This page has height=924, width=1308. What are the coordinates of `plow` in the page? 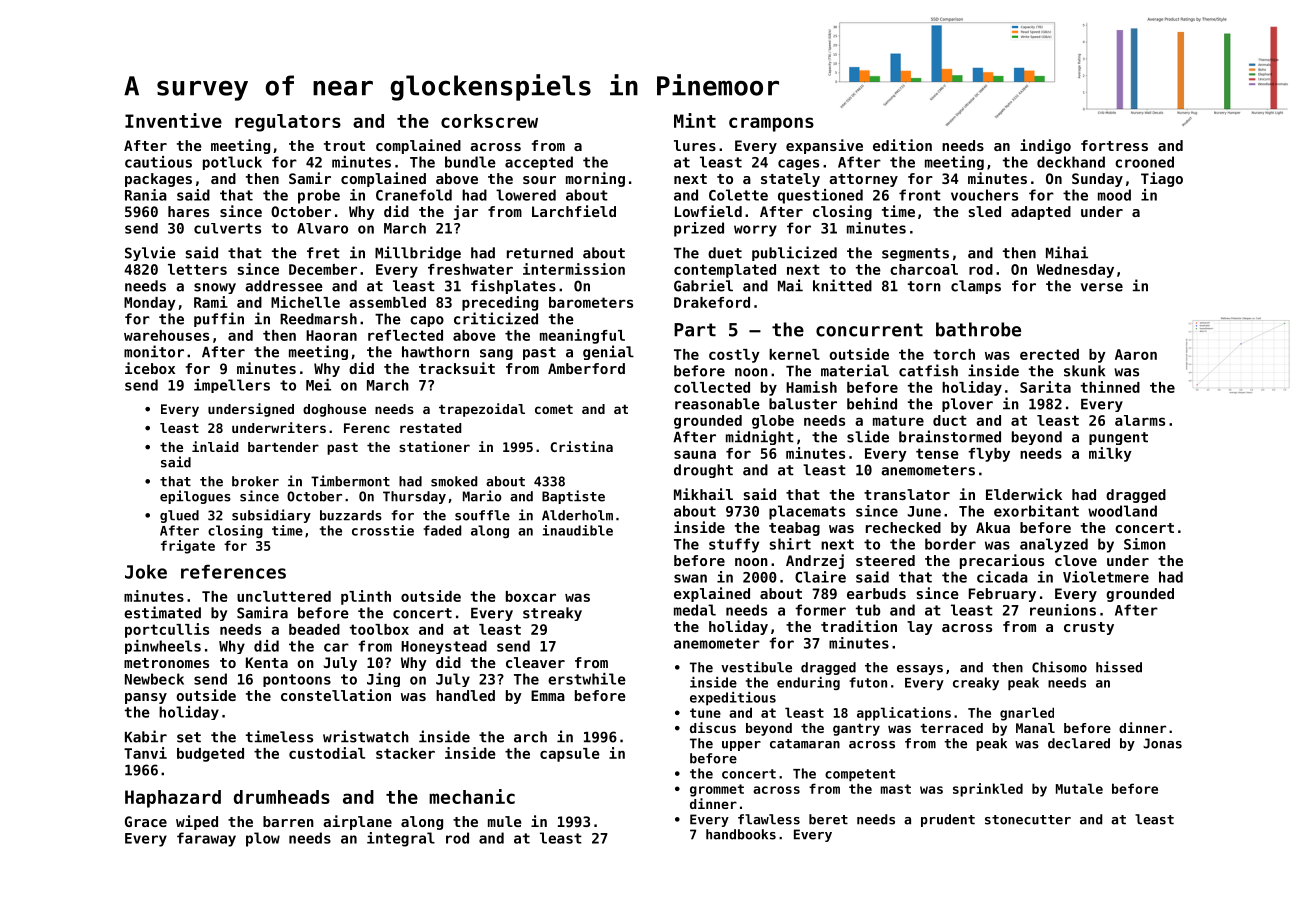 It's located at (263, 839).
